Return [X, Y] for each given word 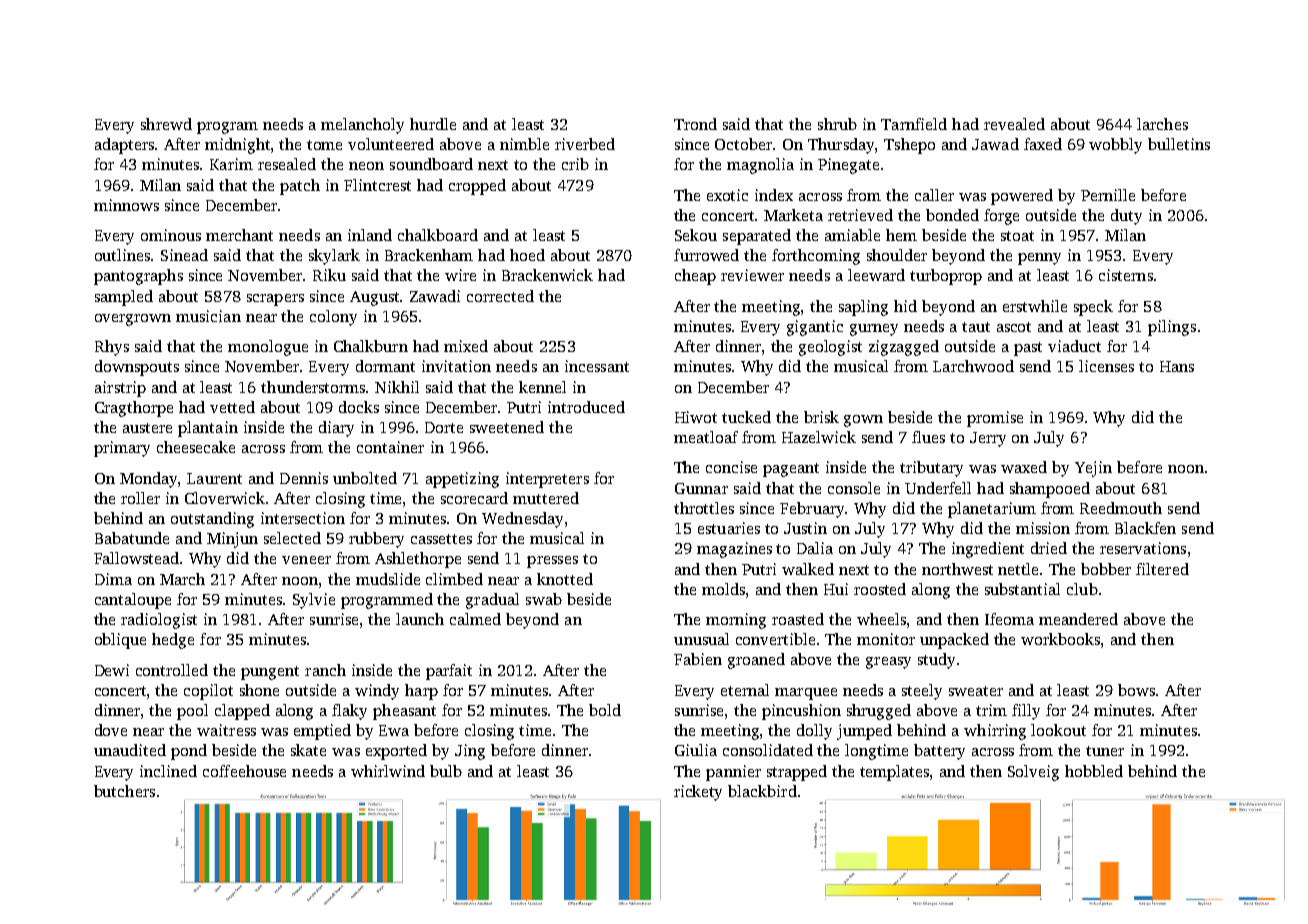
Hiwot [696, 417]
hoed [527, 255]
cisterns [1126, 275]
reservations [1143, 548]
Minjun [232, 540]
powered [1022, 197]
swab [544, 599]
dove [111, 730]
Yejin [1093, 469]
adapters [124, 146]
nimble [524, 144]
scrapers [275, 300]
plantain [208, 429]
